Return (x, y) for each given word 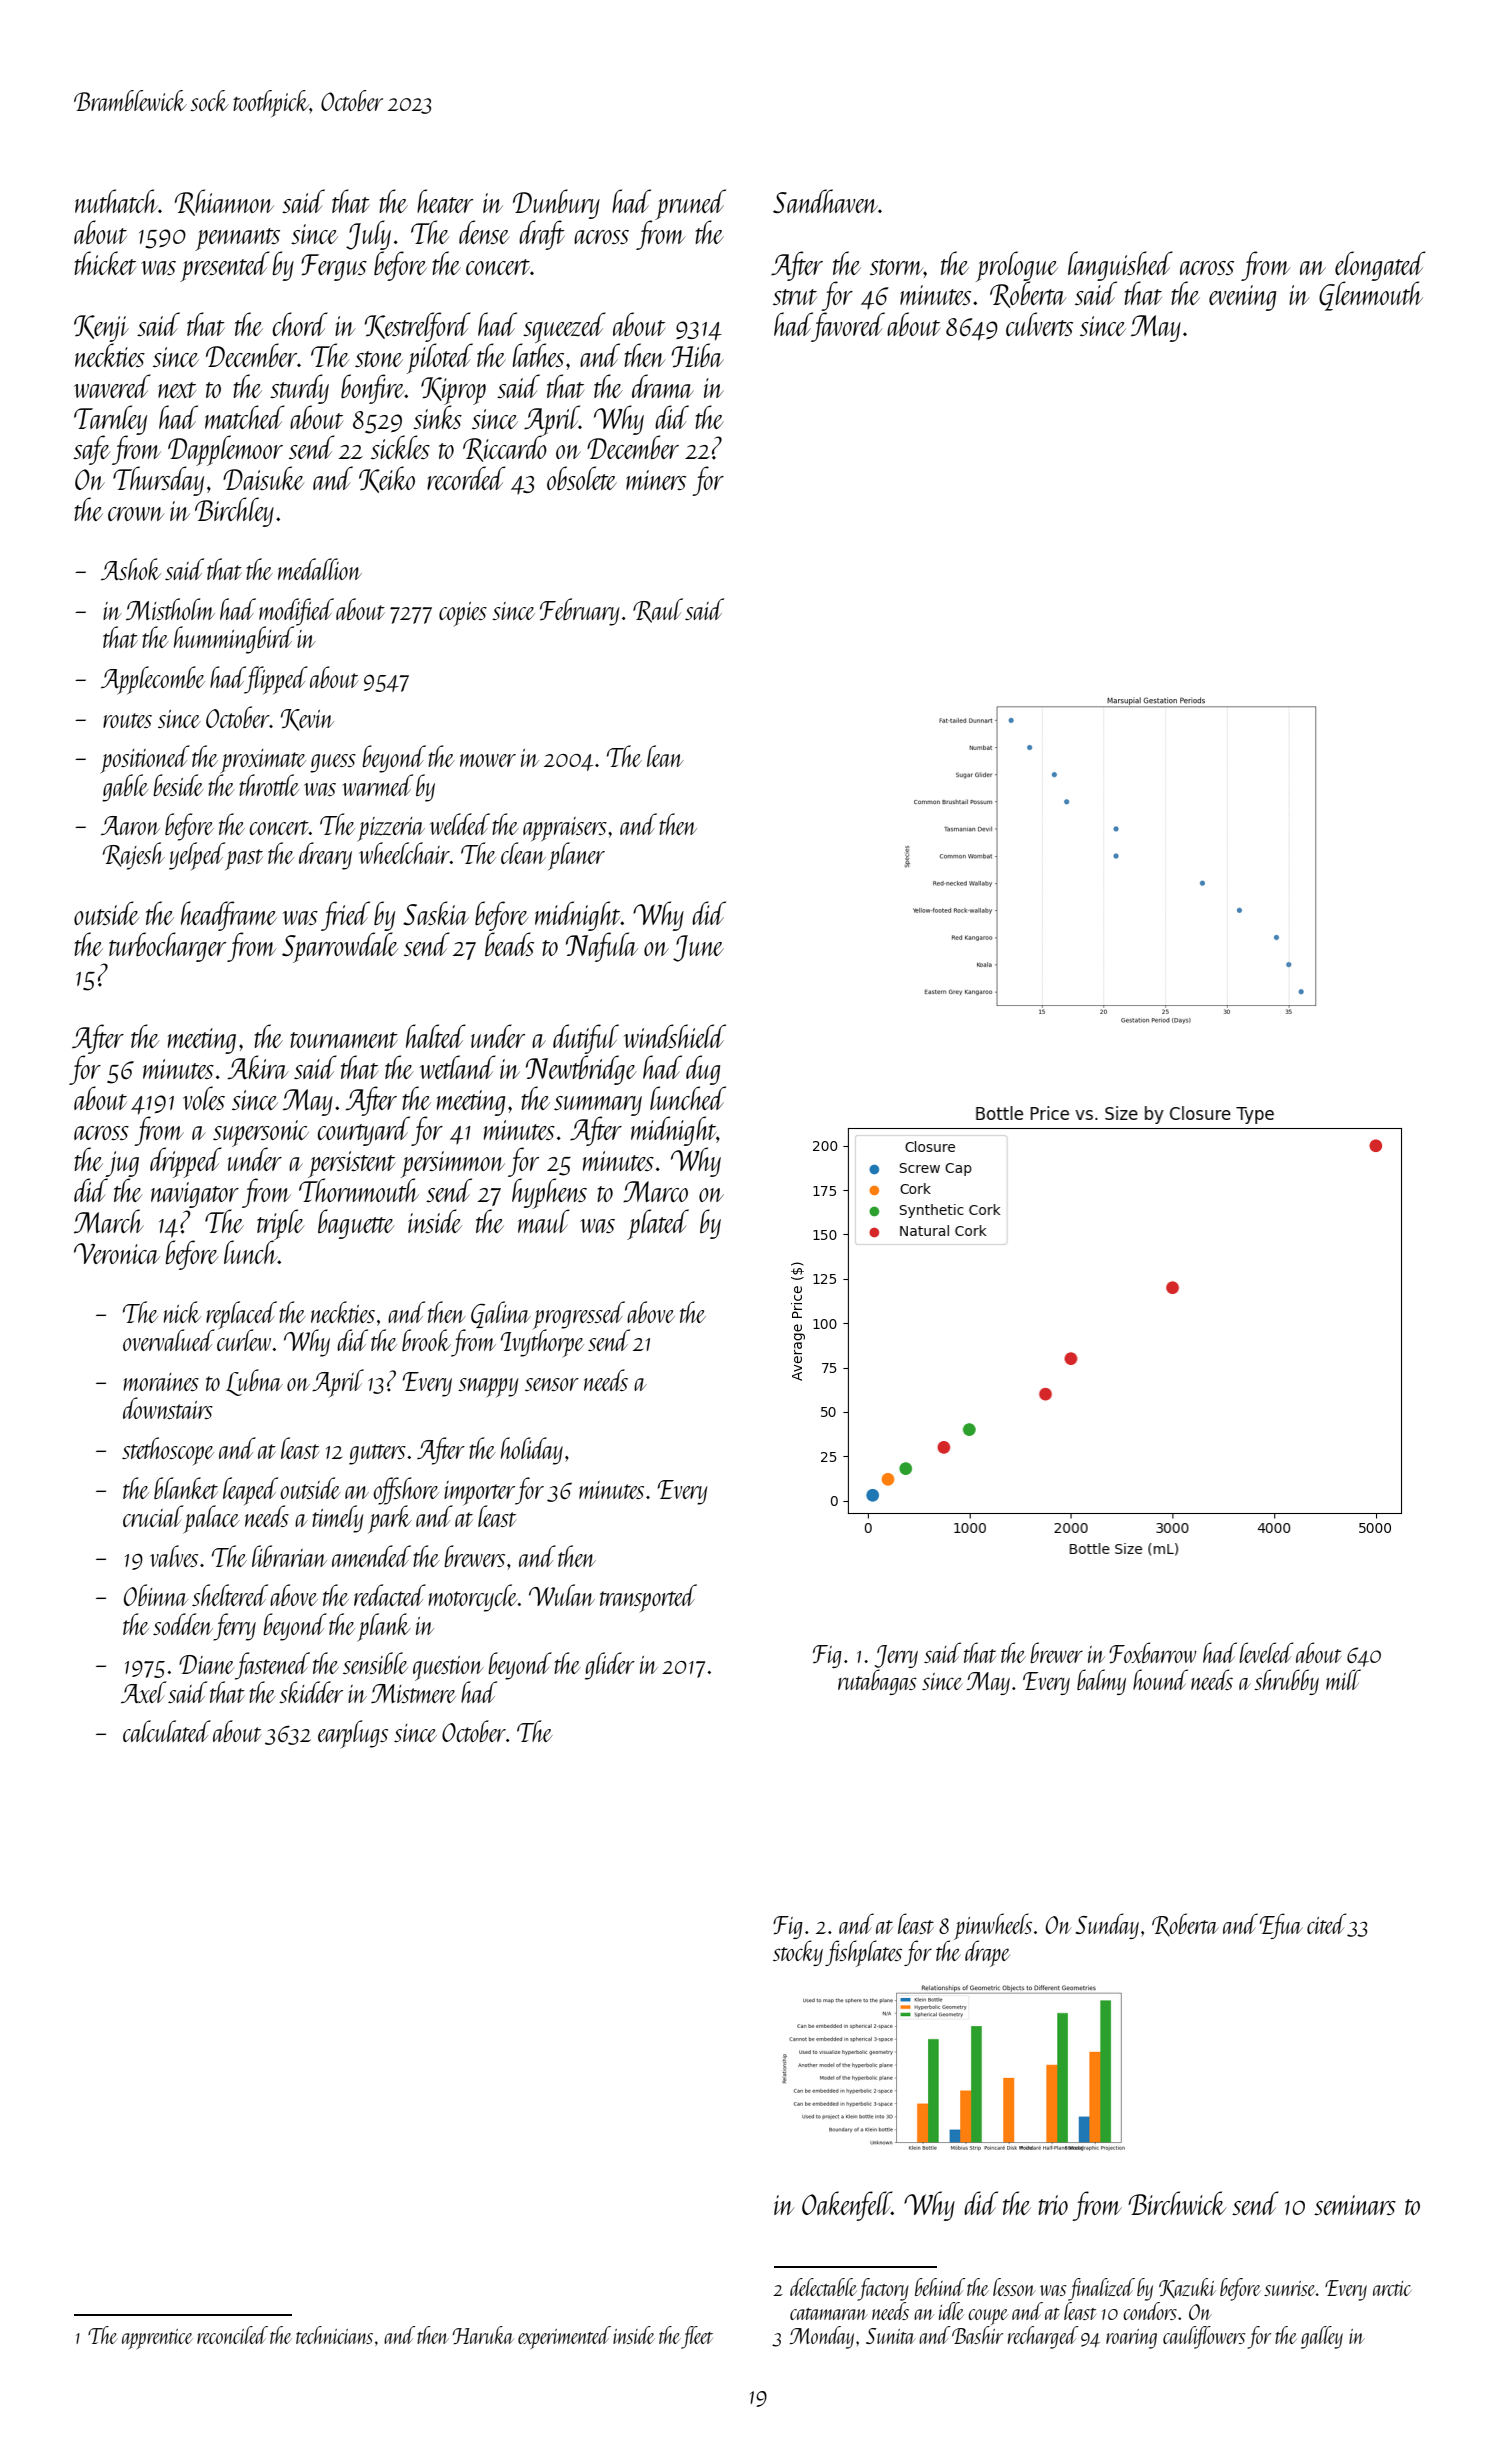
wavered (112, 386)
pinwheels (993, 1926)
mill (1343, 1679)
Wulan (562, 1595)
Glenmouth (1371, 296)
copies (463, 614)
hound (1160, 1679)
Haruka (483, 2335)
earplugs (353, 1734)
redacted (390, 1595)
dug (703, 1070)
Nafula (602, 947)
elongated (1380, 266)
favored (848, 327)
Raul (658, 610)
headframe (229, 916)
